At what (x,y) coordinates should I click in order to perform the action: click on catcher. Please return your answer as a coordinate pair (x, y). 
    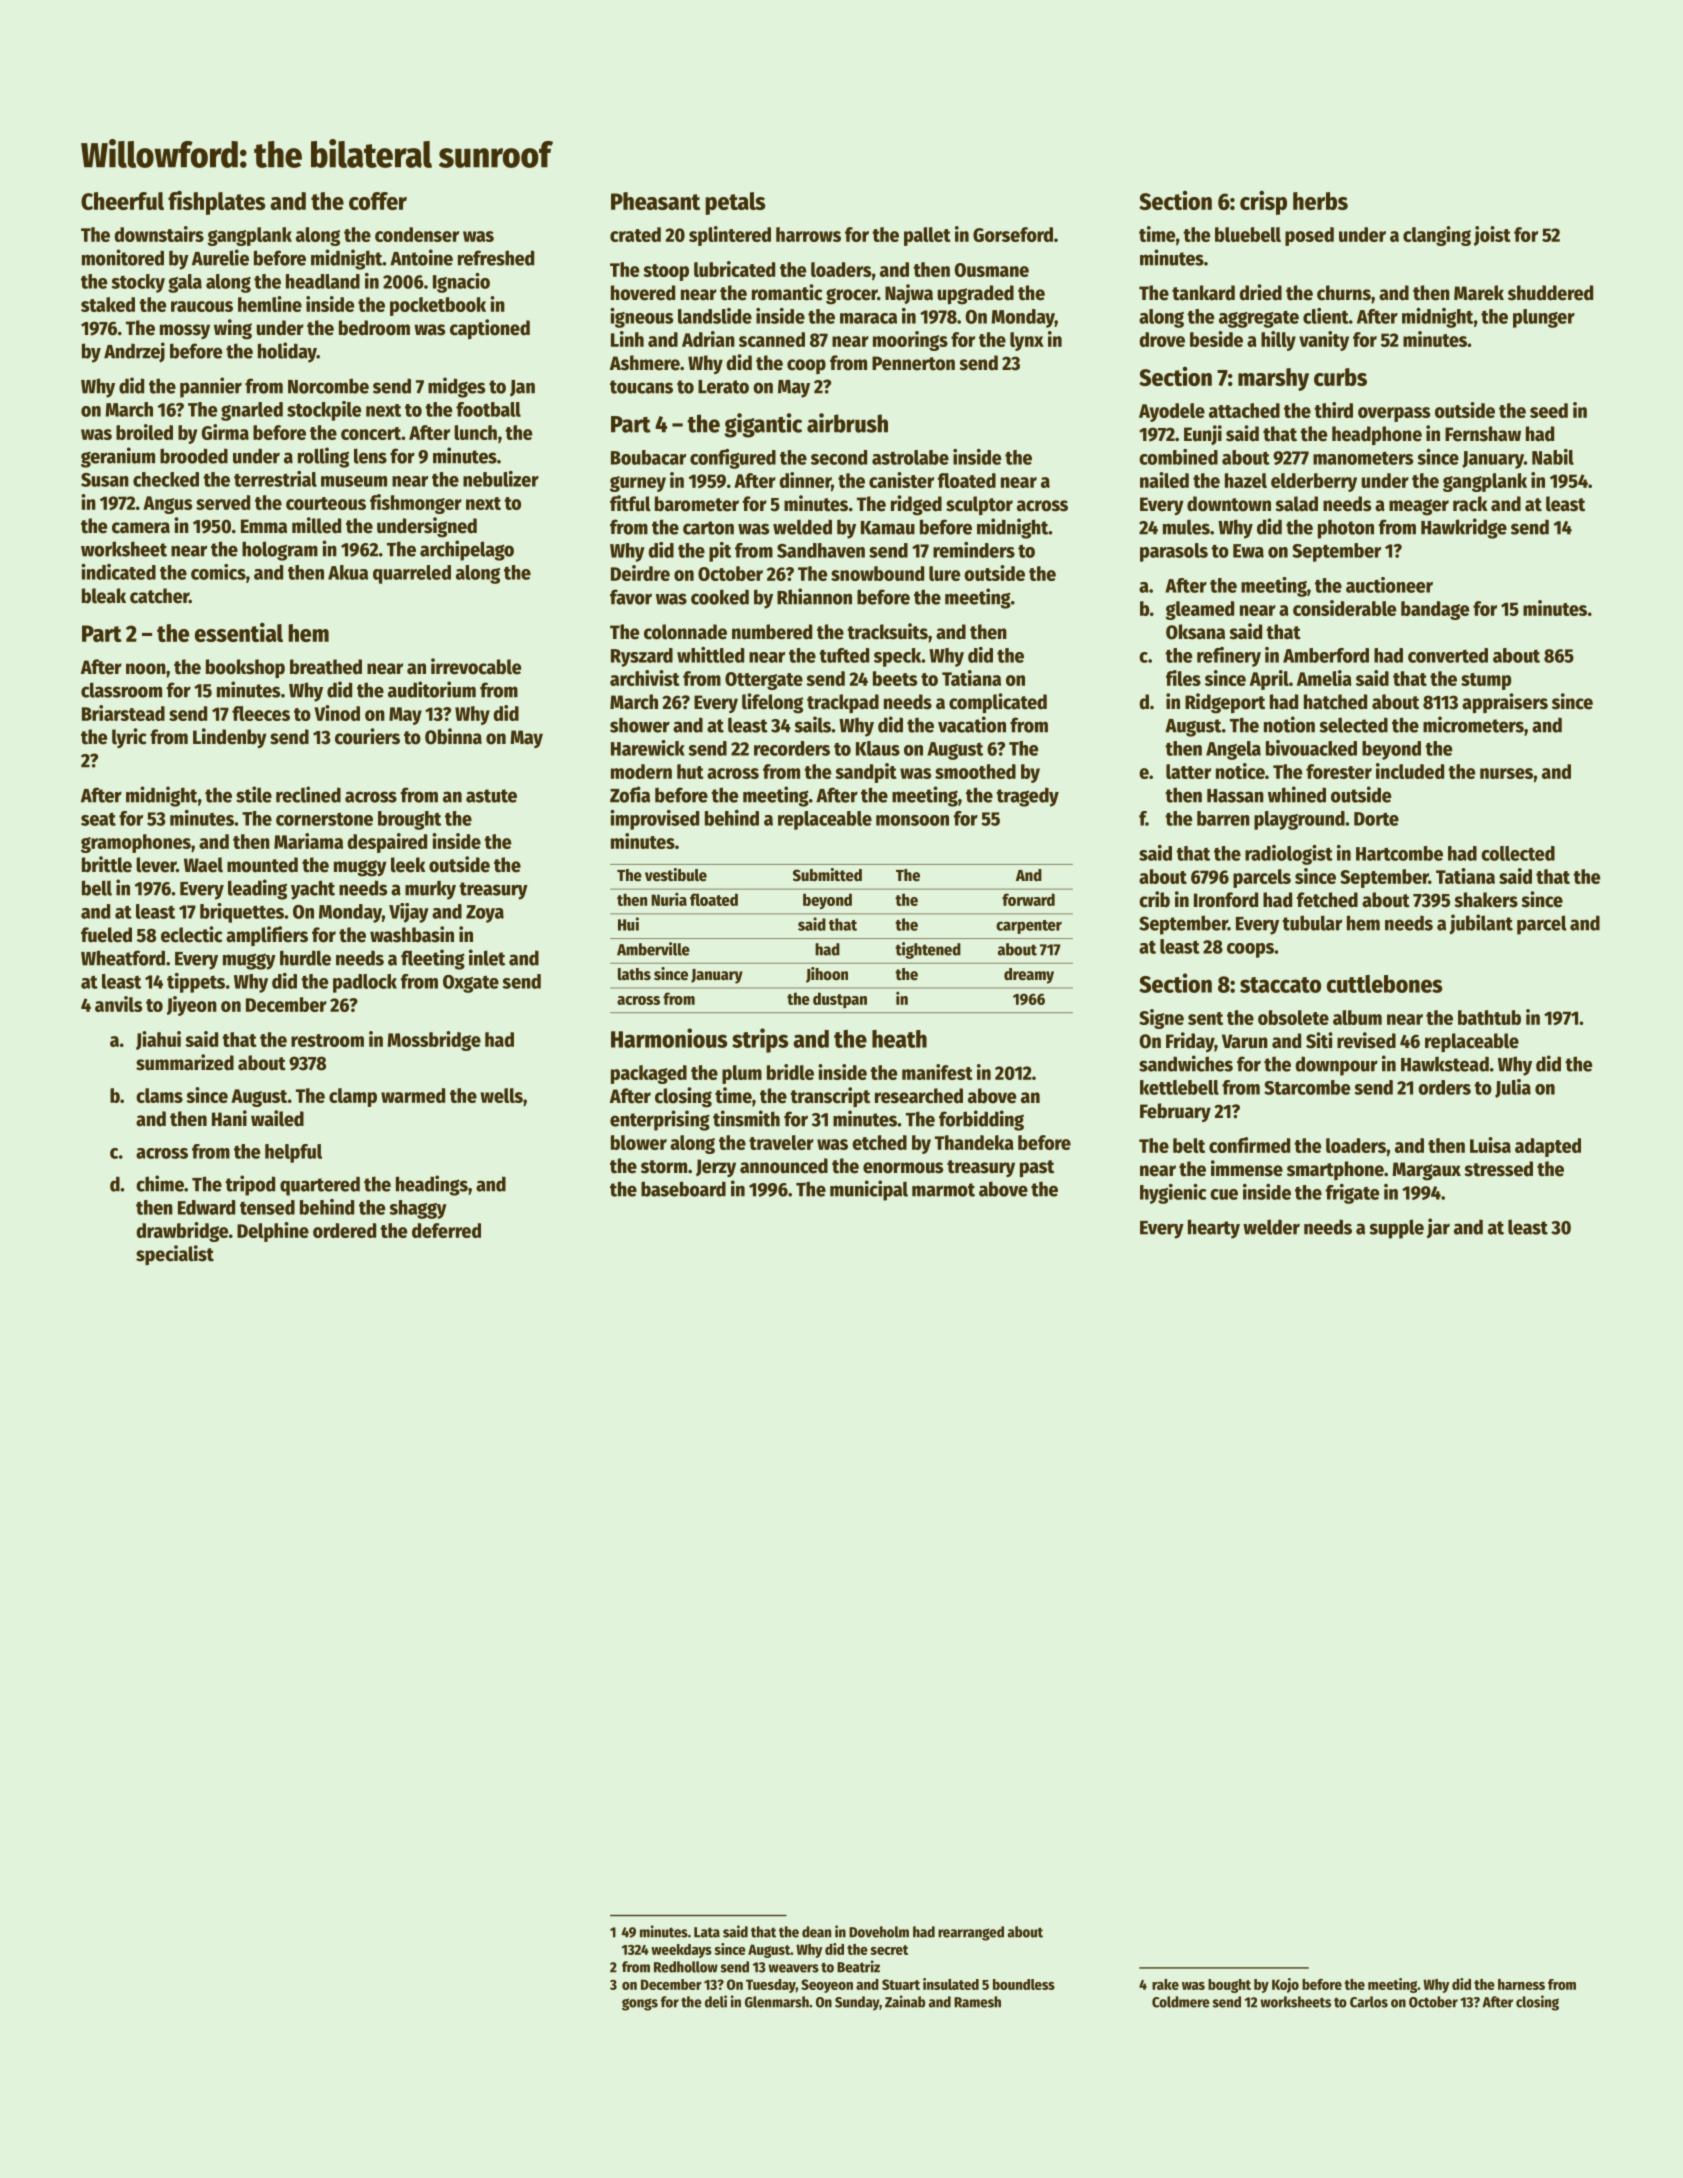
    Looking at the image, I should click on (159, 596).
